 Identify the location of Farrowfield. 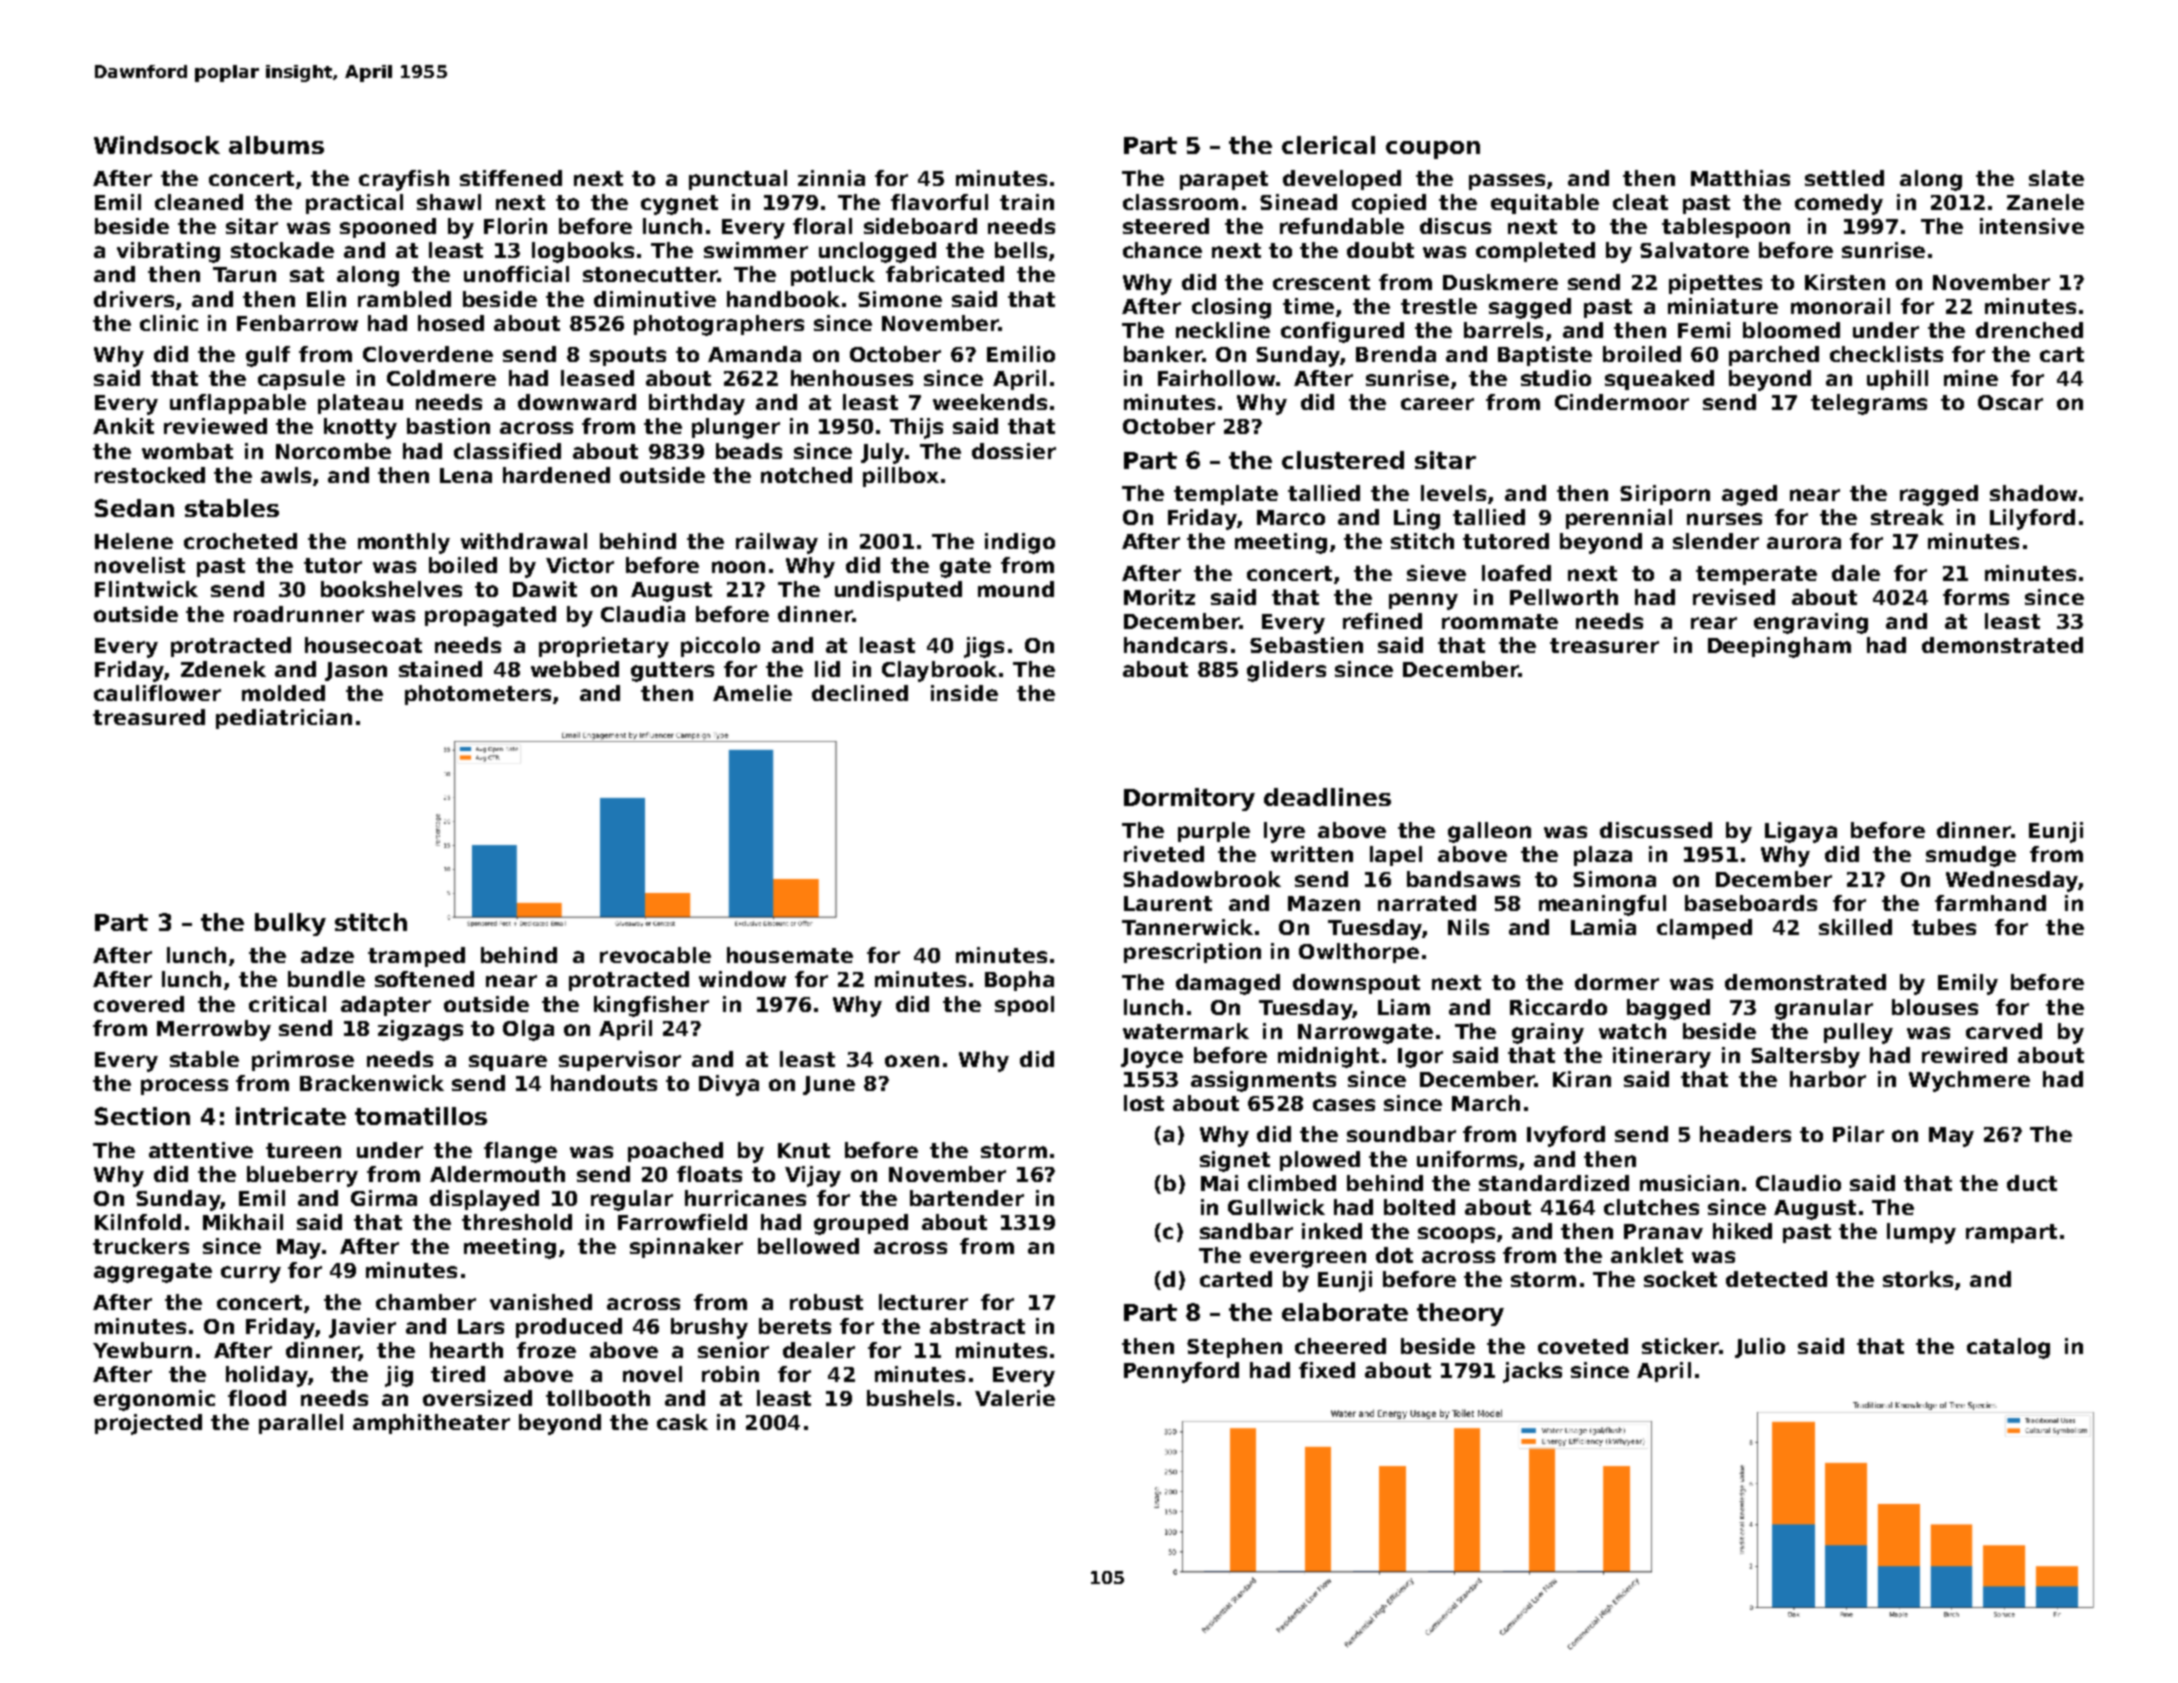
(682, 1222).
